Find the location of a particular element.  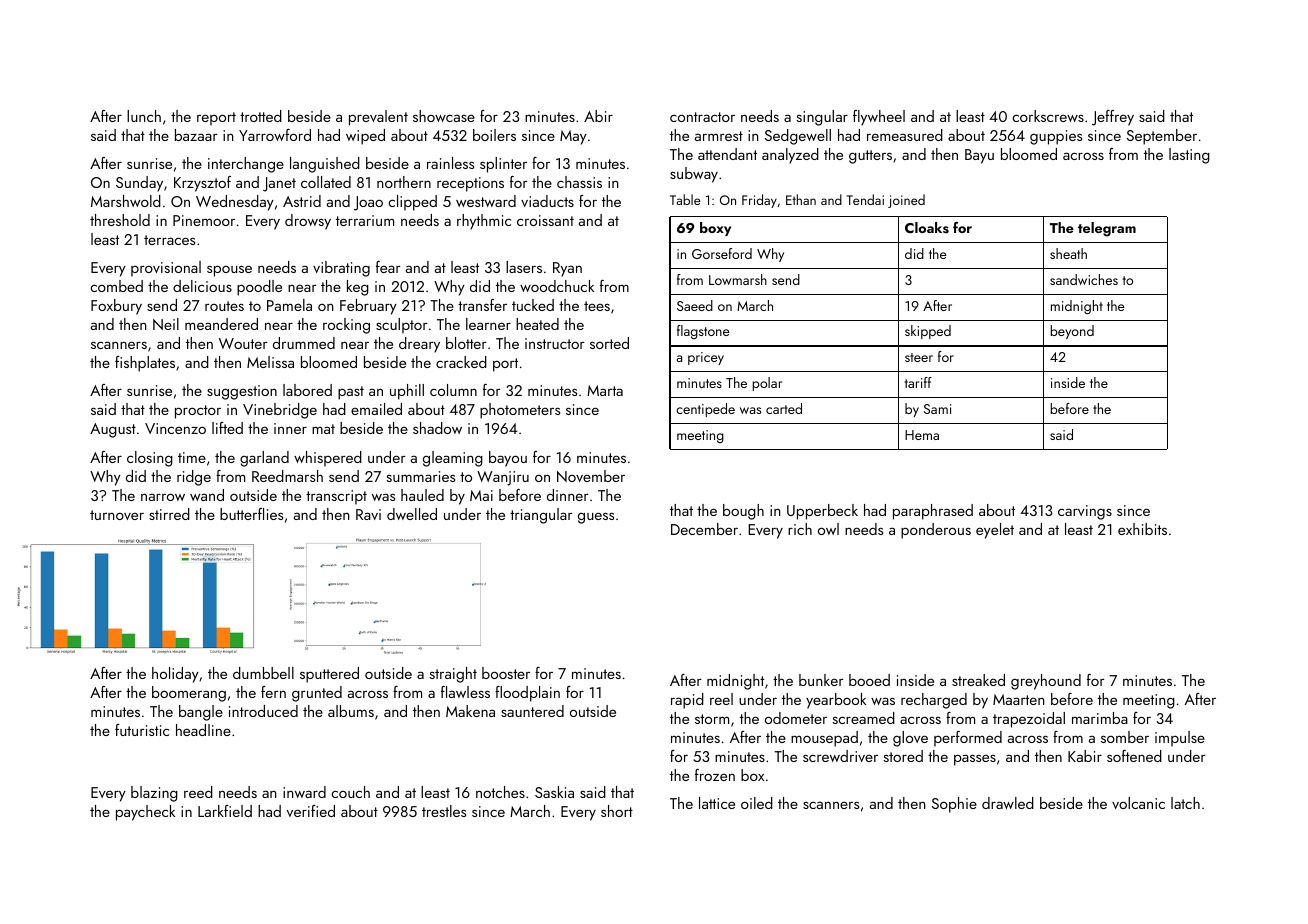

lifted is located at coordinates (227, 428).
